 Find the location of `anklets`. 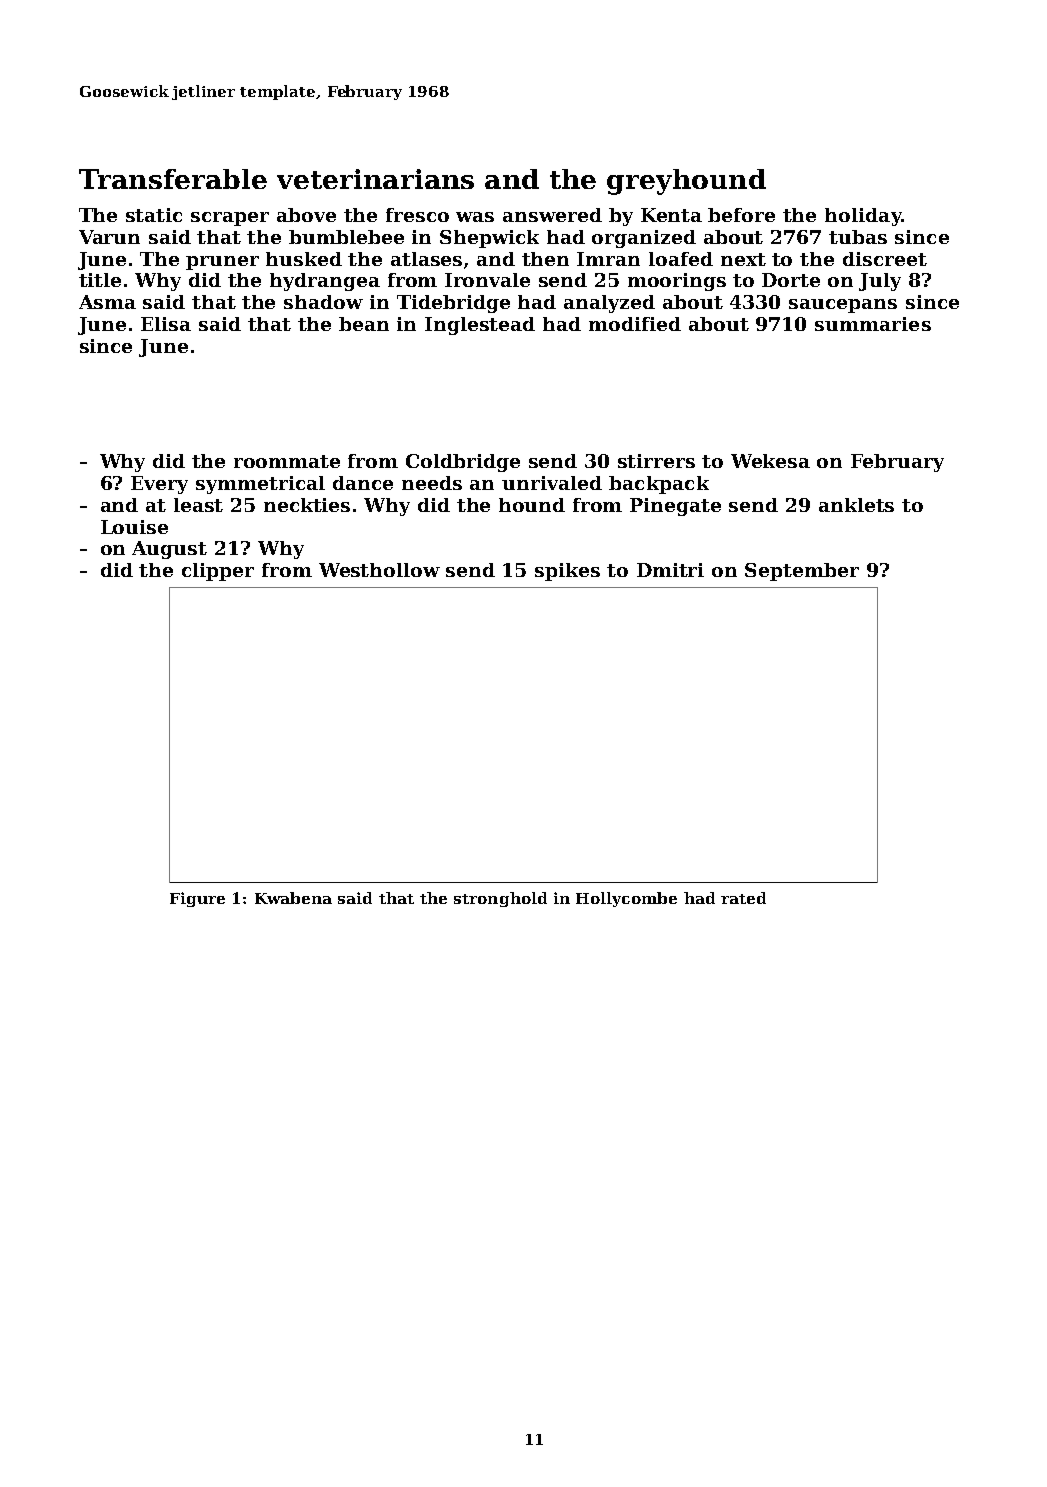

anklets is located at coordinates (856, 505).
